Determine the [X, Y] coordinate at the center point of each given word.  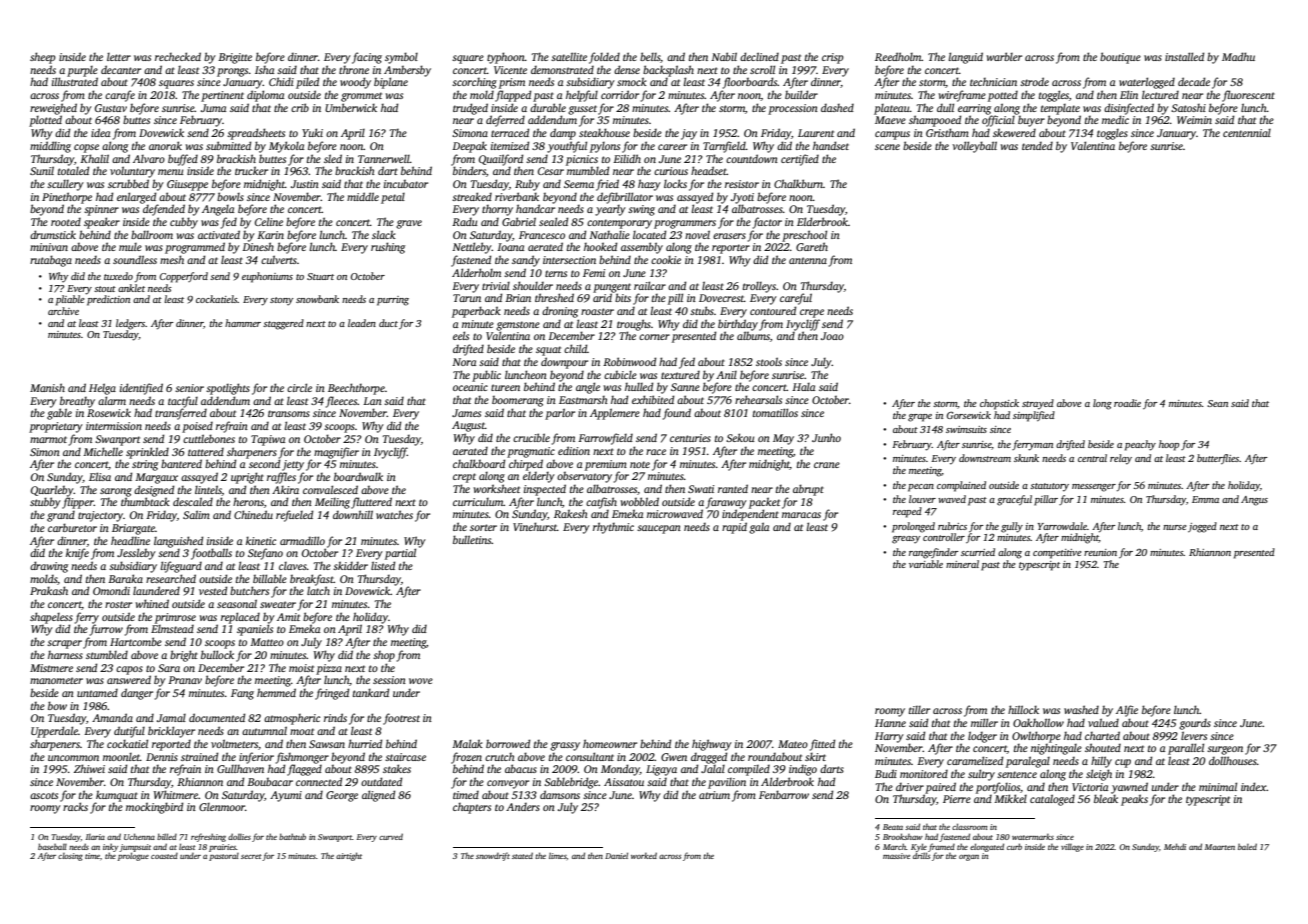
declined [759, 56]
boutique [1120, 58]
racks [75, 806]
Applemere [615, 414]
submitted [228, 145]
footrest [401, 719]
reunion [1100, 552]
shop [384, 656]
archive [63, 311]
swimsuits [966, 429]
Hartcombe [136, 641]
